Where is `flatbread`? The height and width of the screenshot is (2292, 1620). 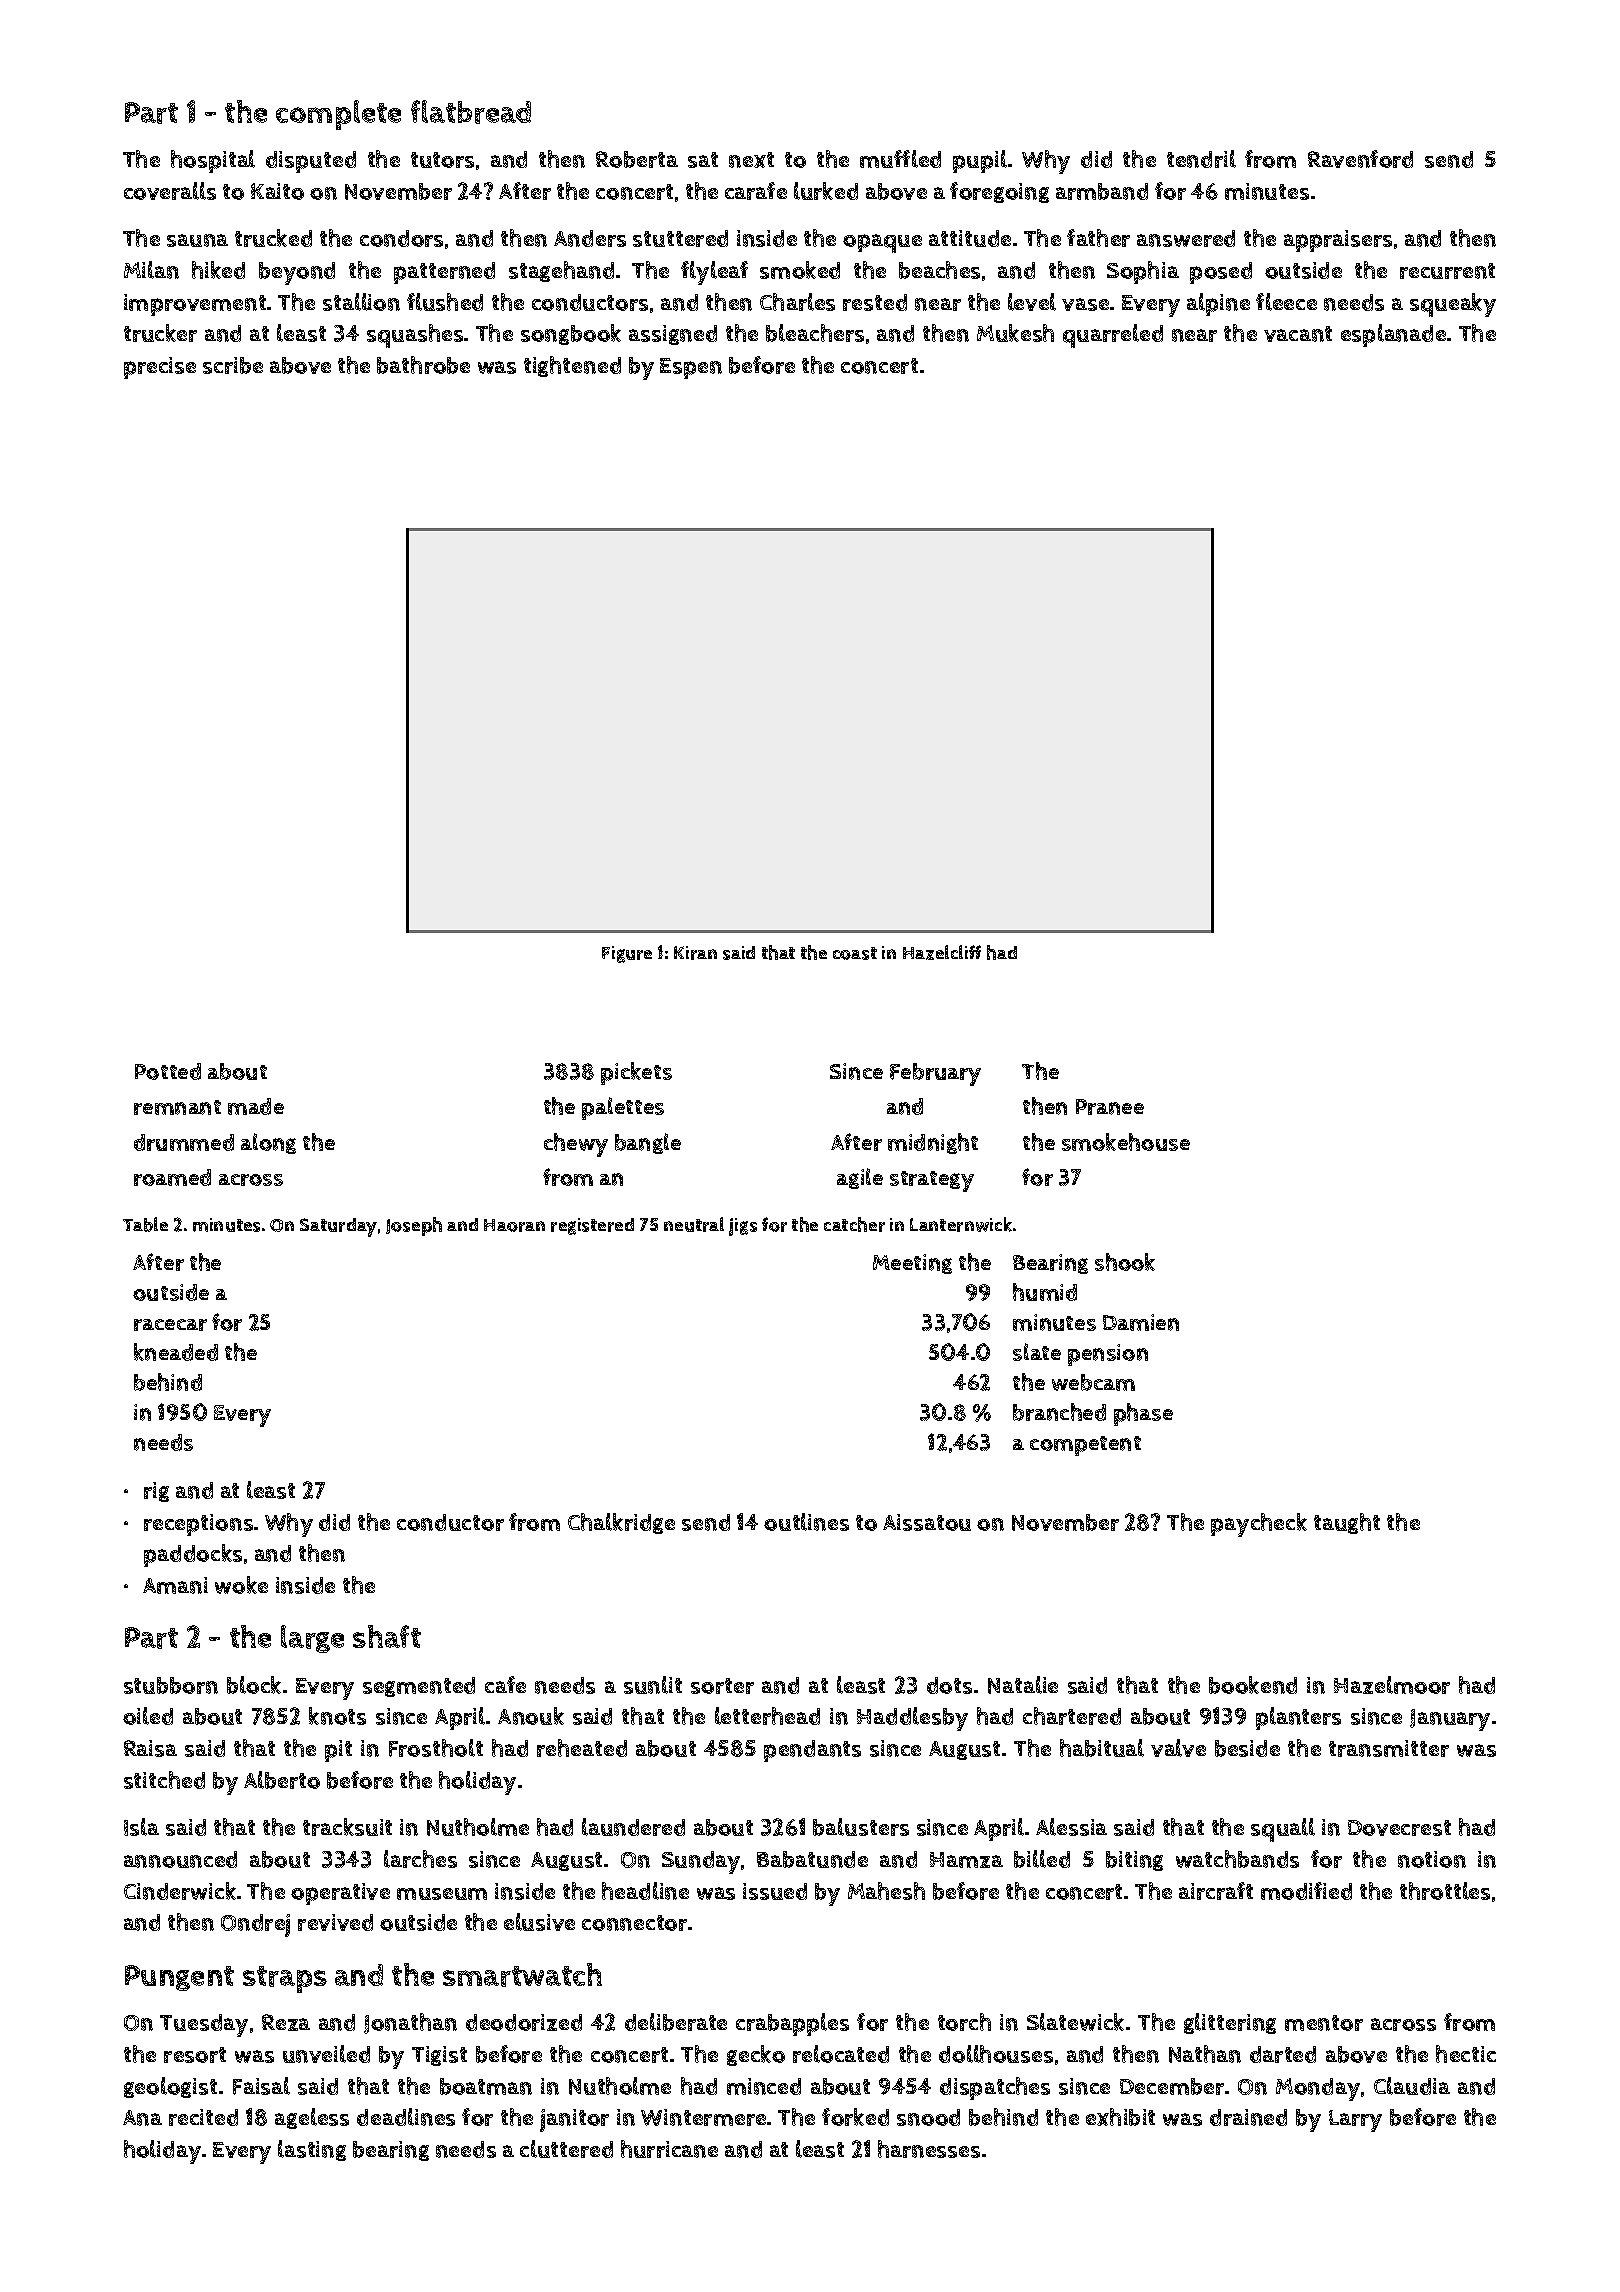 flatbread is located at coordinates (471, 112).
